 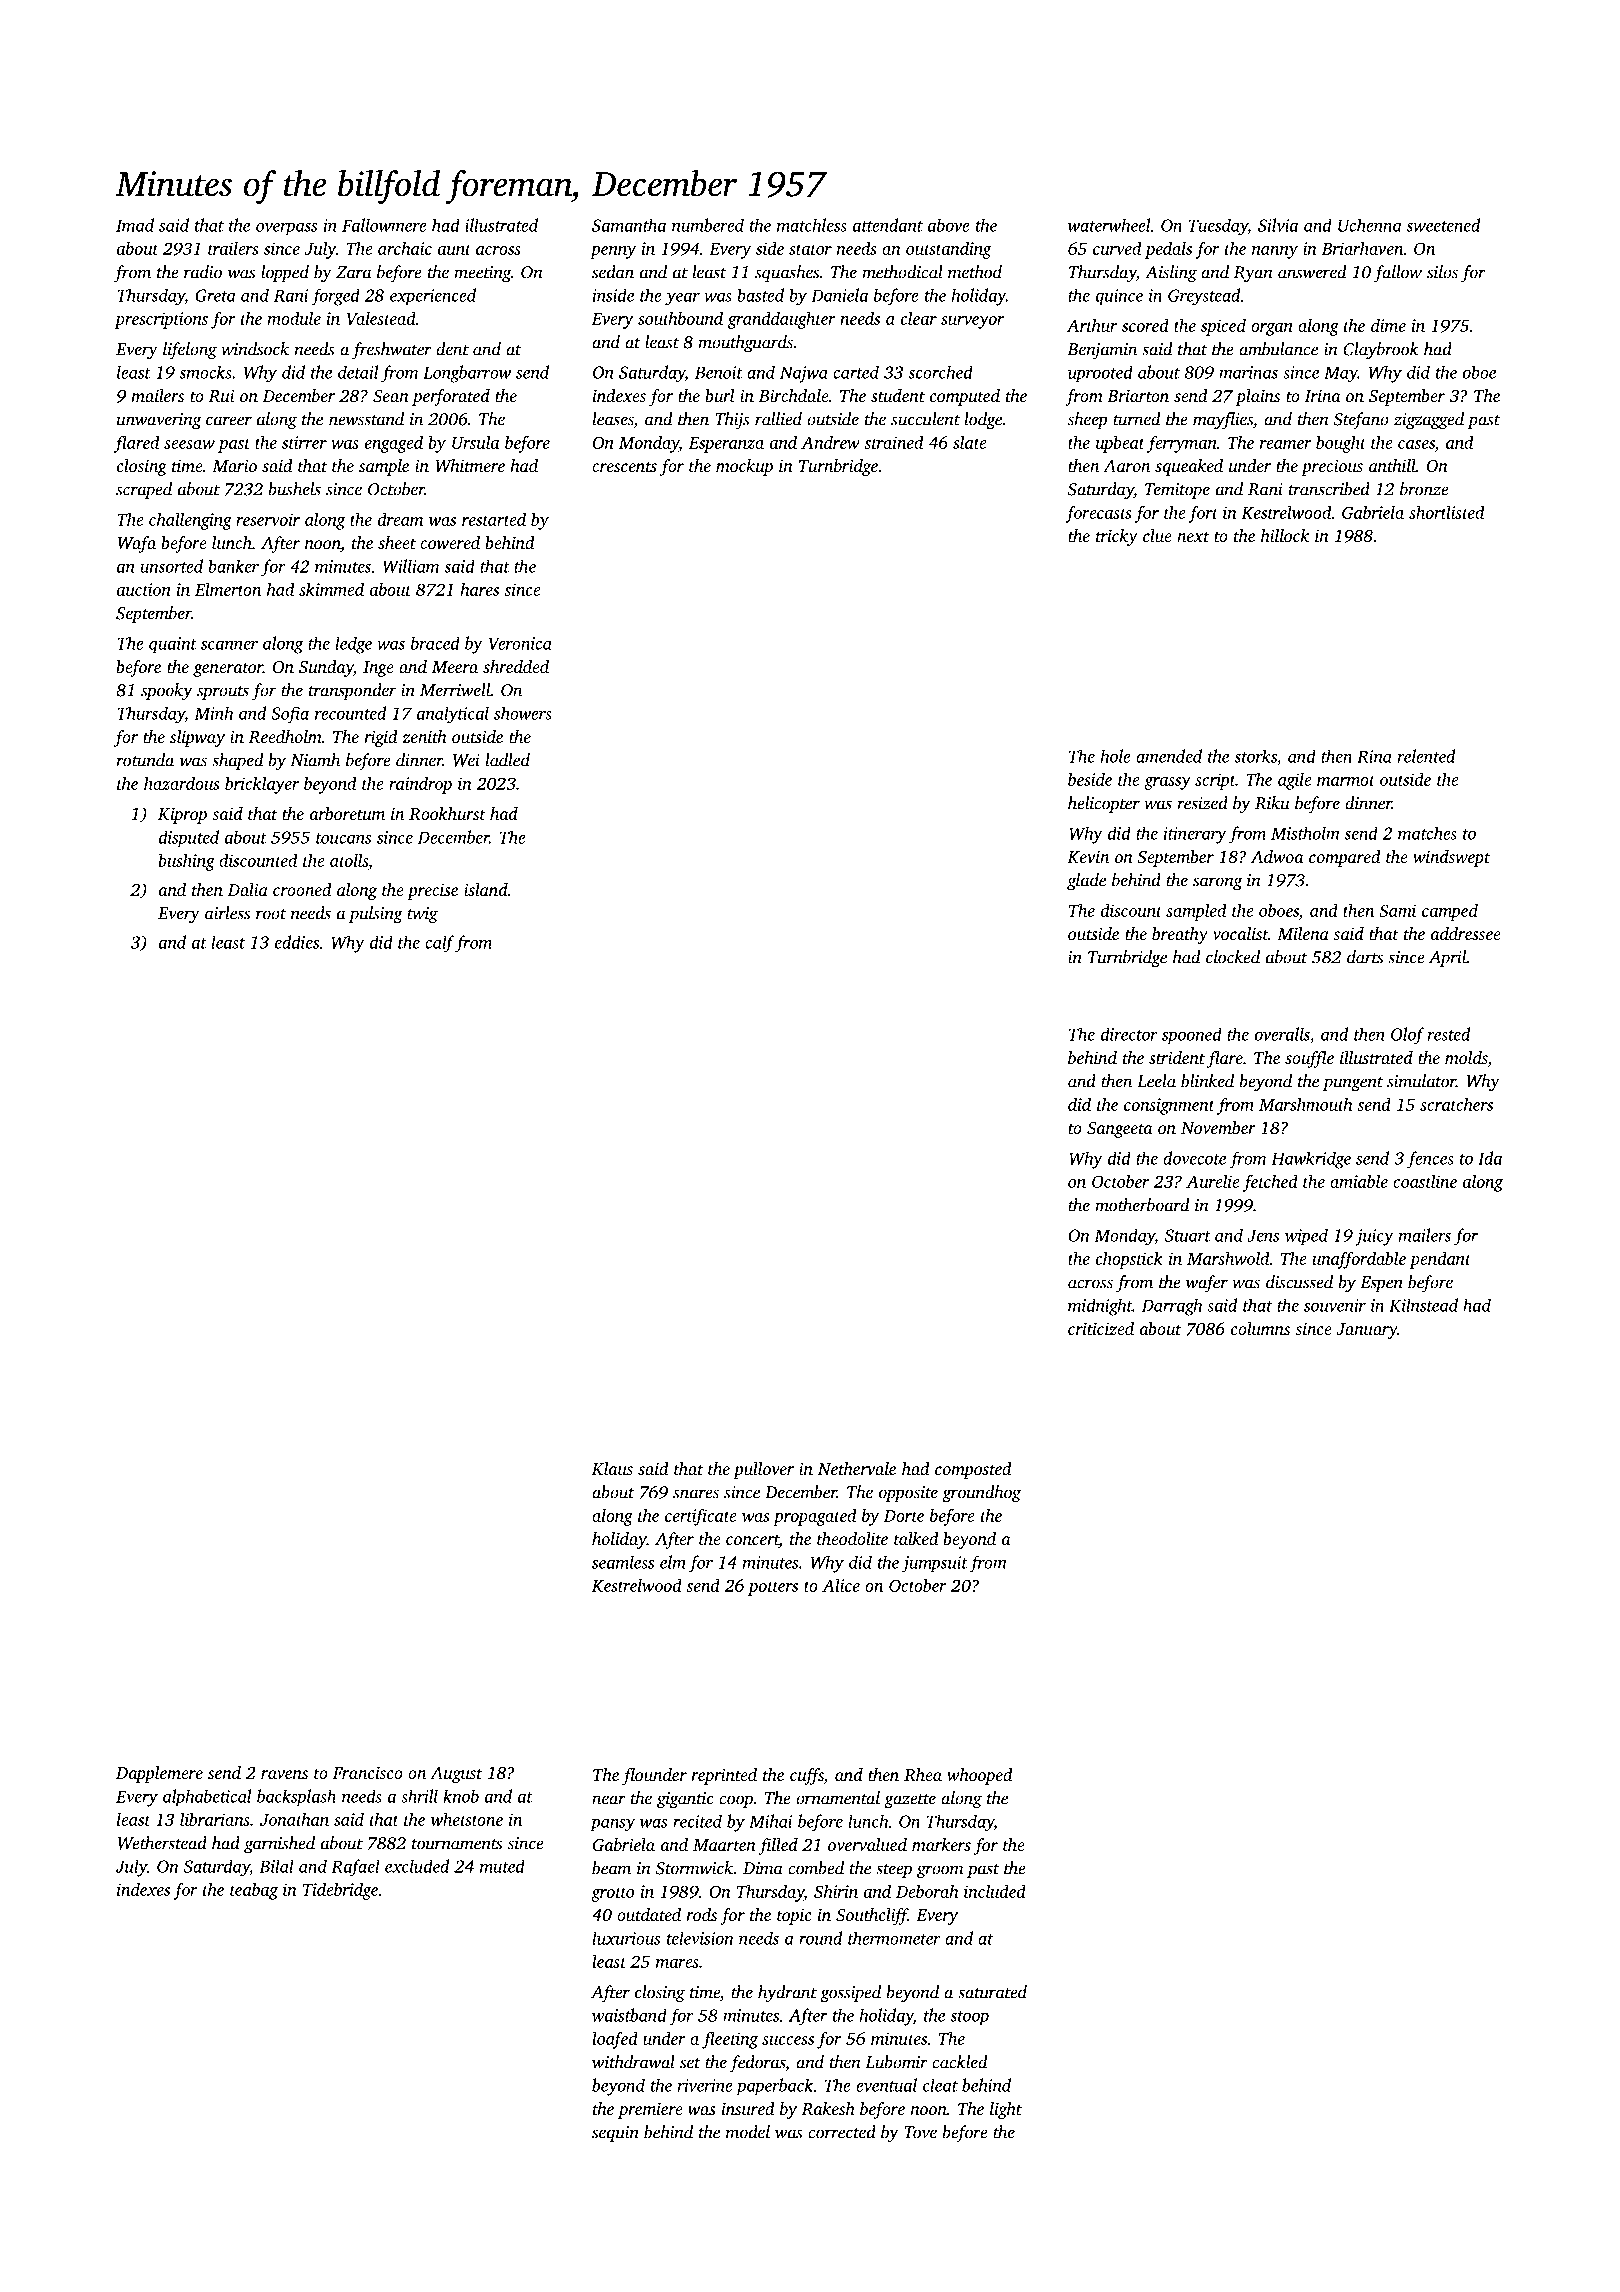 I want to click on January, so click(x=1366, y=1331).
